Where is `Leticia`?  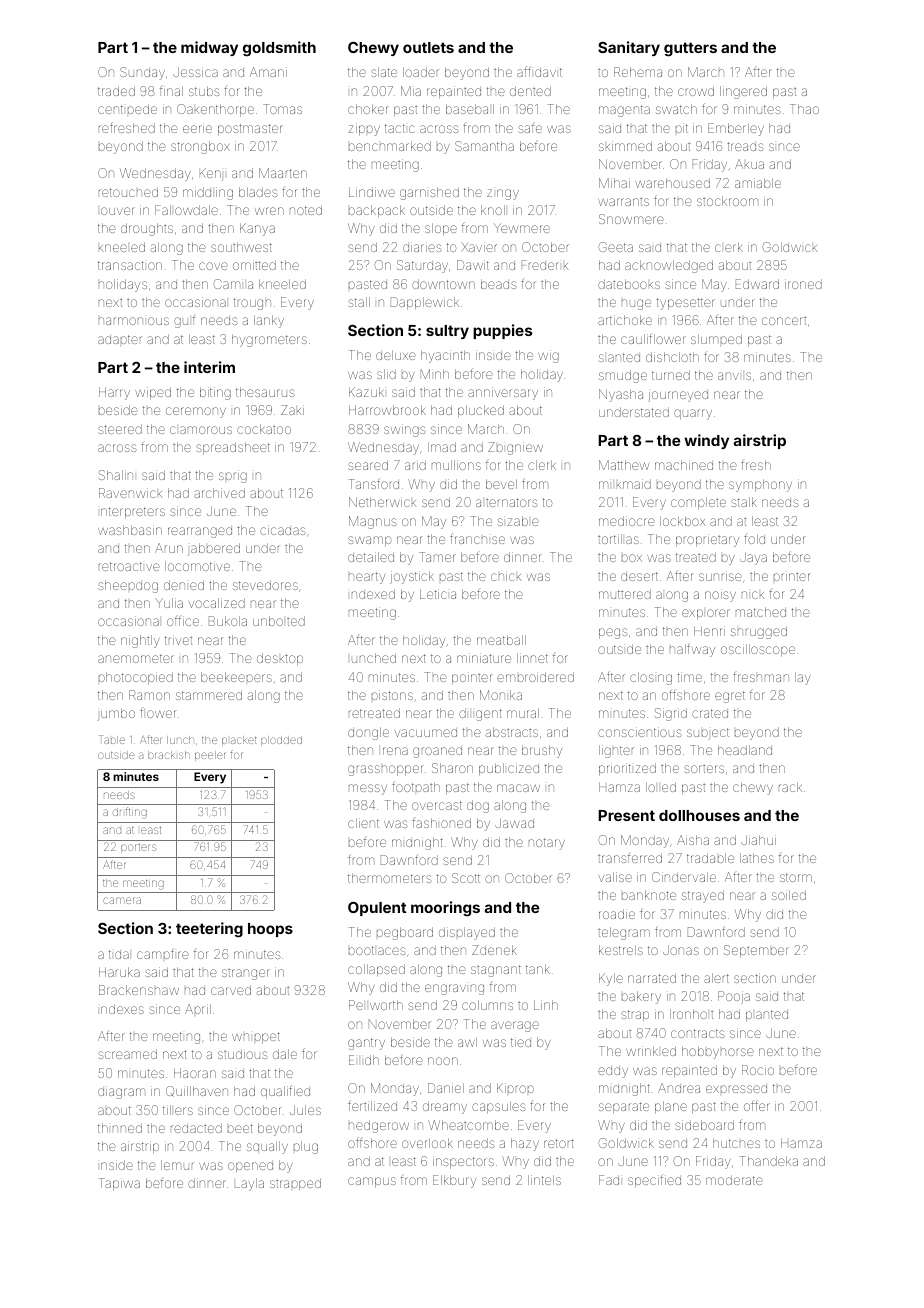
Leticia is located at coordinates (438, 594).
